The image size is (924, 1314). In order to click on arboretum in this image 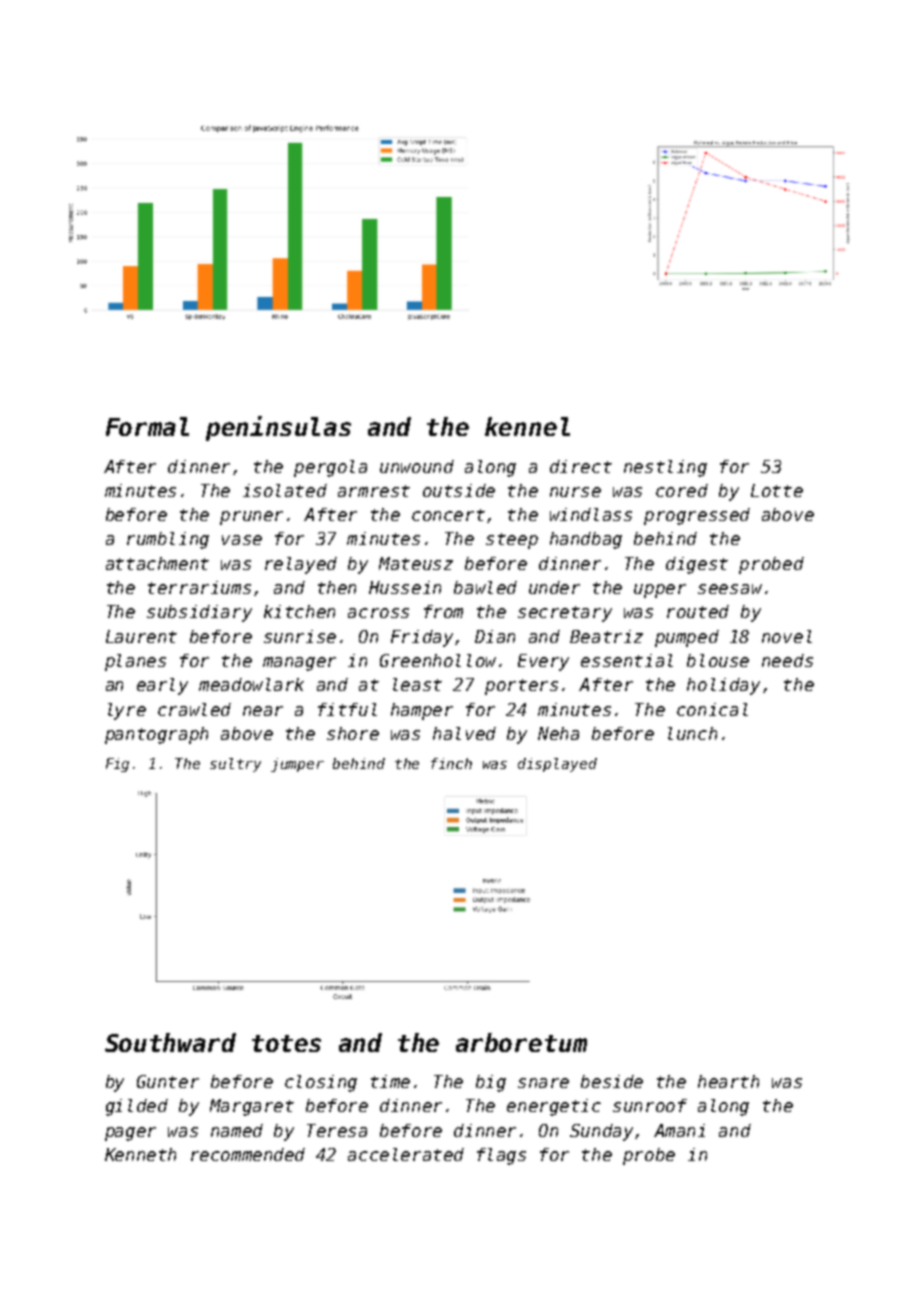, I will do `click(521, 1042)`.
